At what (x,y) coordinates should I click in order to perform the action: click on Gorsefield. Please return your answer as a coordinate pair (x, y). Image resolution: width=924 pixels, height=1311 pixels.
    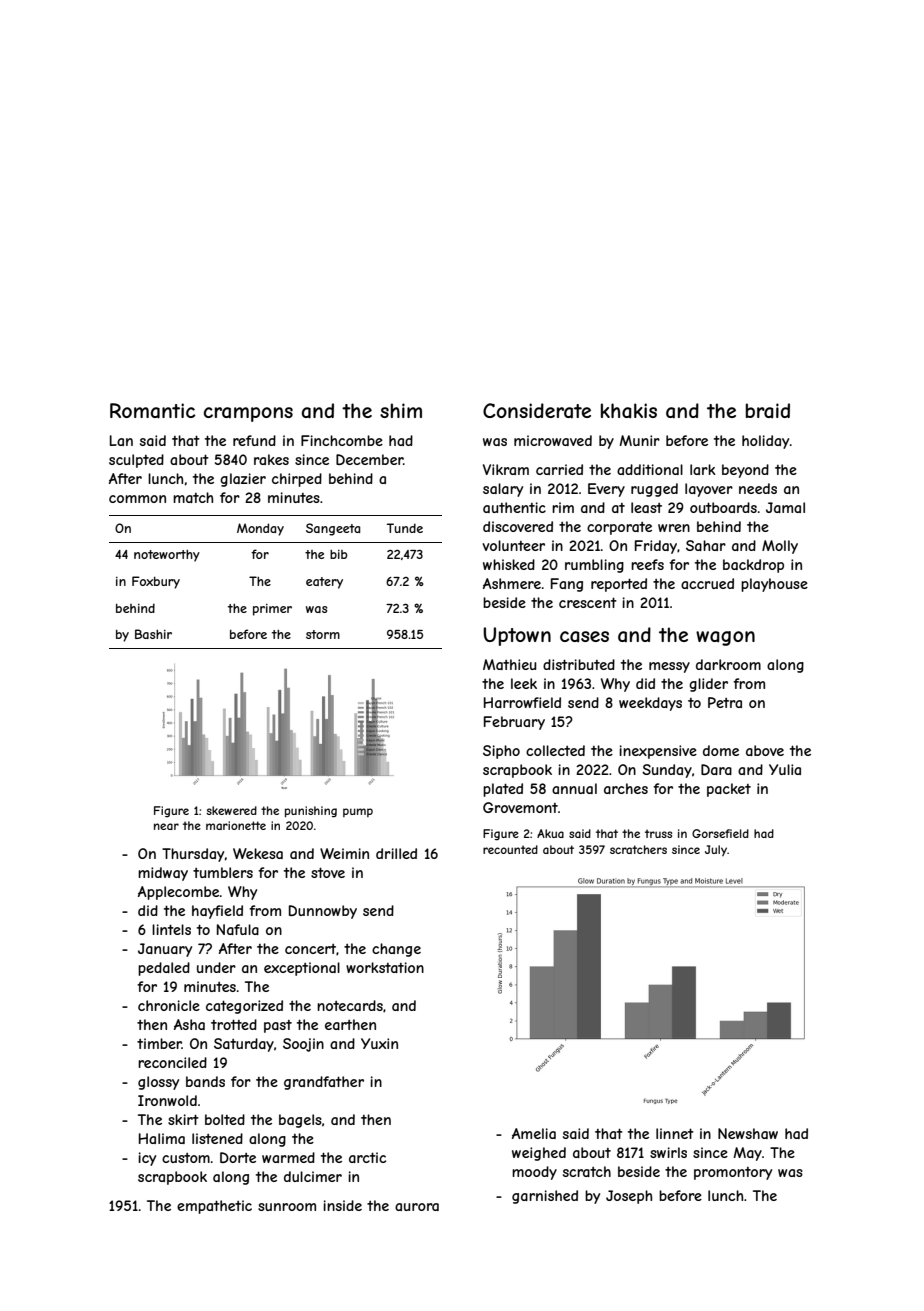
    Looking at the image, I should click on (720, 833).
